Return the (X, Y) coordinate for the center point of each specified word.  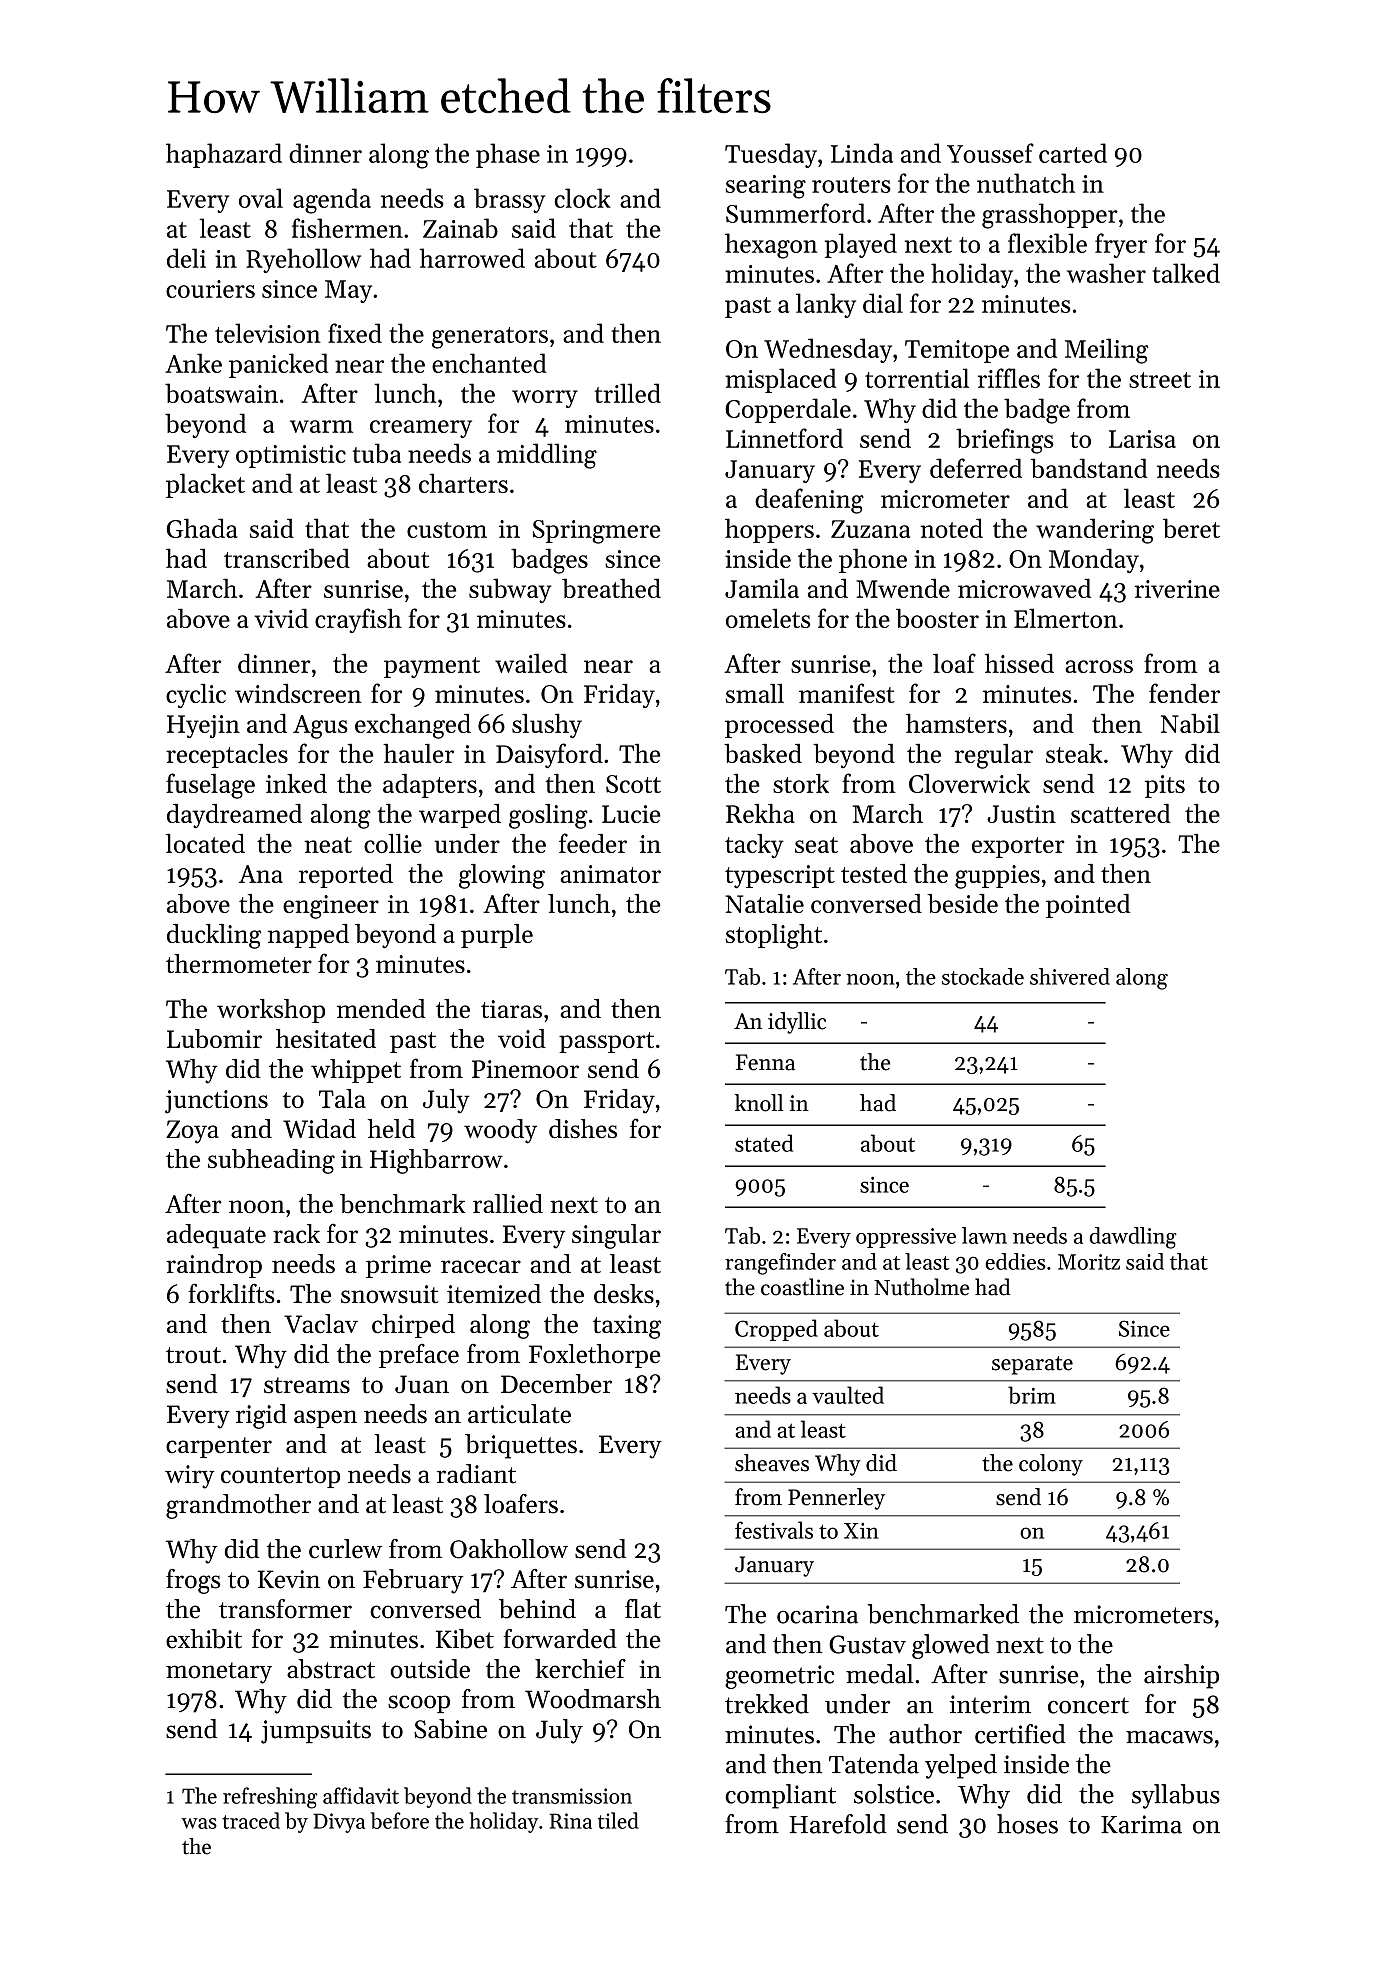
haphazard (224, 155)
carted (1073, 153)
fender (1184, 693)
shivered (1070, 976)
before (400, 1820)
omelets (768, 618)
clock (583, 198)
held (391, 1128)
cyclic (196, 695)
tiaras (511, 1009)
